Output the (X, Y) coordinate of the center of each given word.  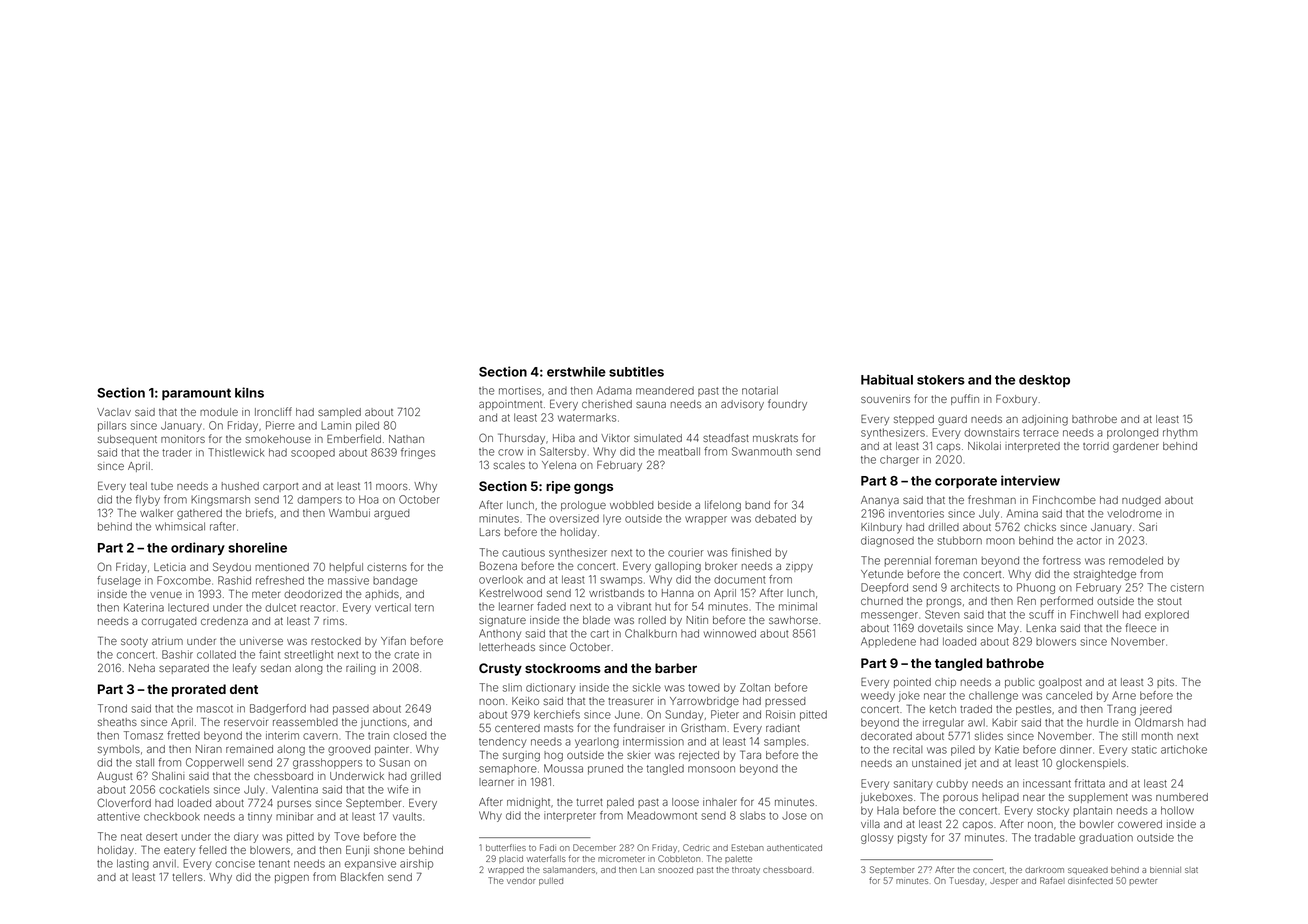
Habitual (887, 379)
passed (351, 710)
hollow (1177, 810)
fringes (418, 453)
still (1129, 736)
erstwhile (576, 371)
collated (216, 654)
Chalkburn (651, 633)
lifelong (723, 506)
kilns (249, 392)
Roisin (780, 714)
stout (1169, 601)
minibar (294, 816)
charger (899, 460)
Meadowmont (662, 815)
